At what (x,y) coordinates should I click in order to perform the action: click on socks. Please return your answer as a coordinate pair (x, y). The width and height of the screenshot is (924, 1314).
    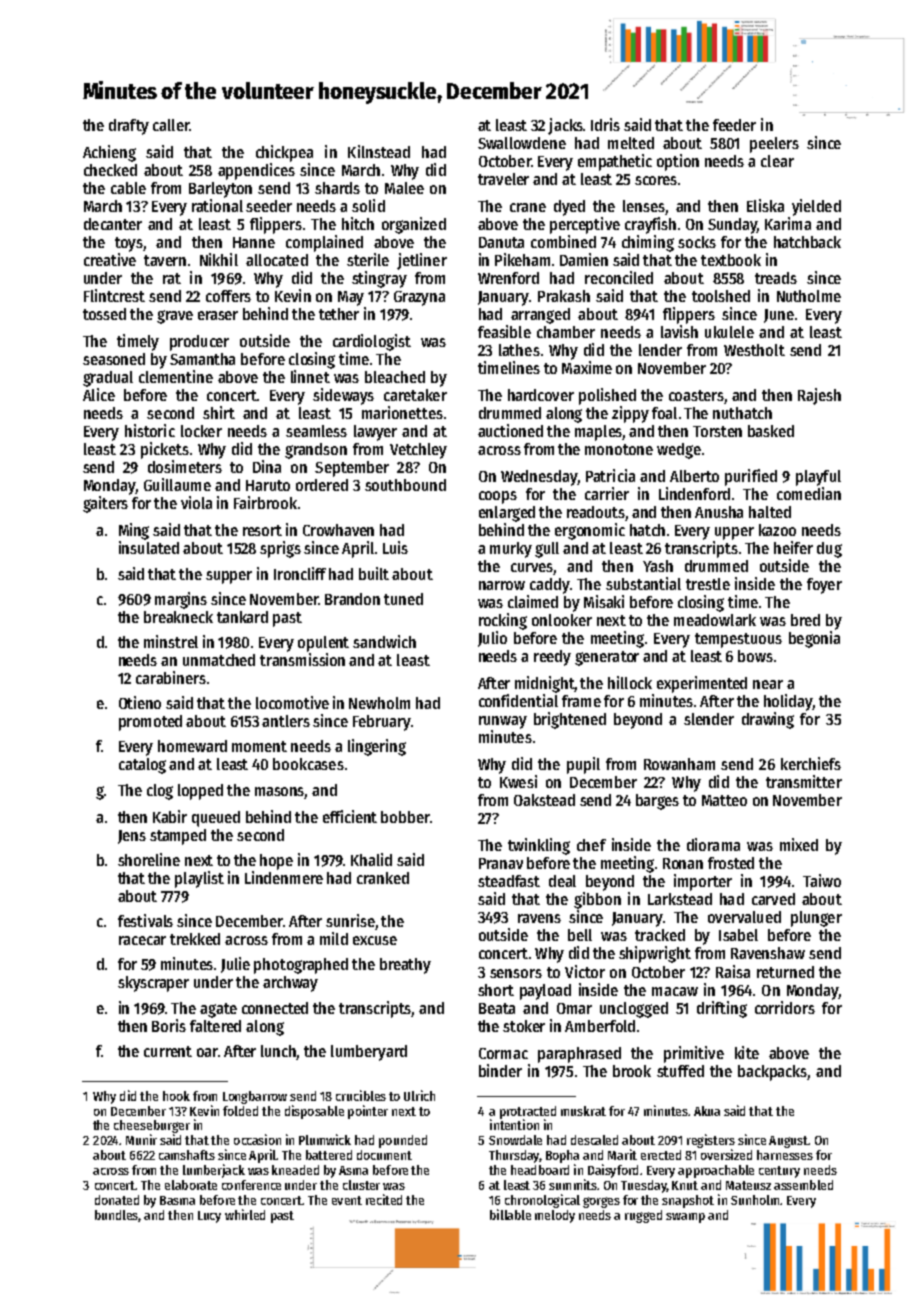
    Looking at the image, I should click on (697, 242).
